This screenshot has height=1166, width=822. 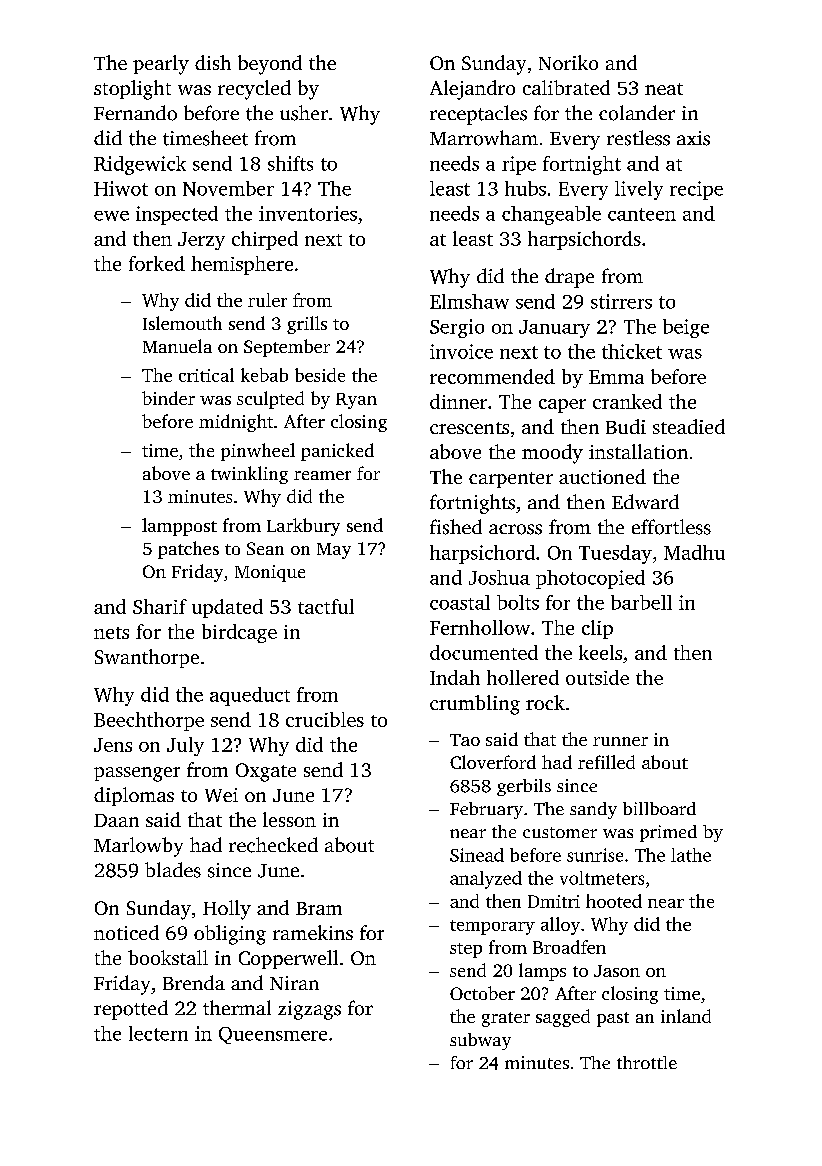 What do you see at coordinates (691, 855) in the screenshot?
I see `lathe` at bounding box center [691, 855].
